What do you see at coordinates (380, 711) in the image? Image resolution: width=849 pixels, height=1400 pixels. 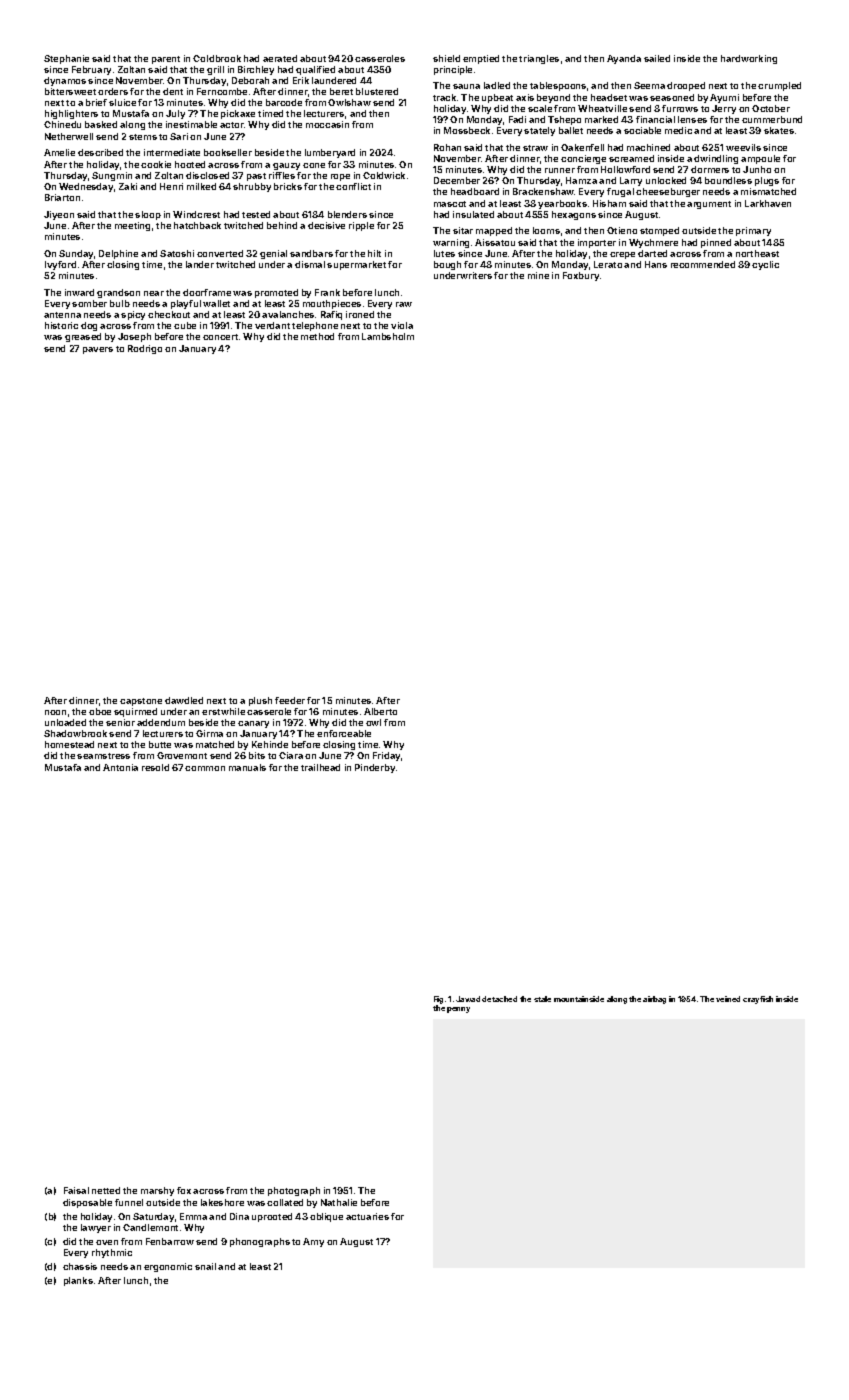 I see `Alberto` at bounding box center [380, 711].
